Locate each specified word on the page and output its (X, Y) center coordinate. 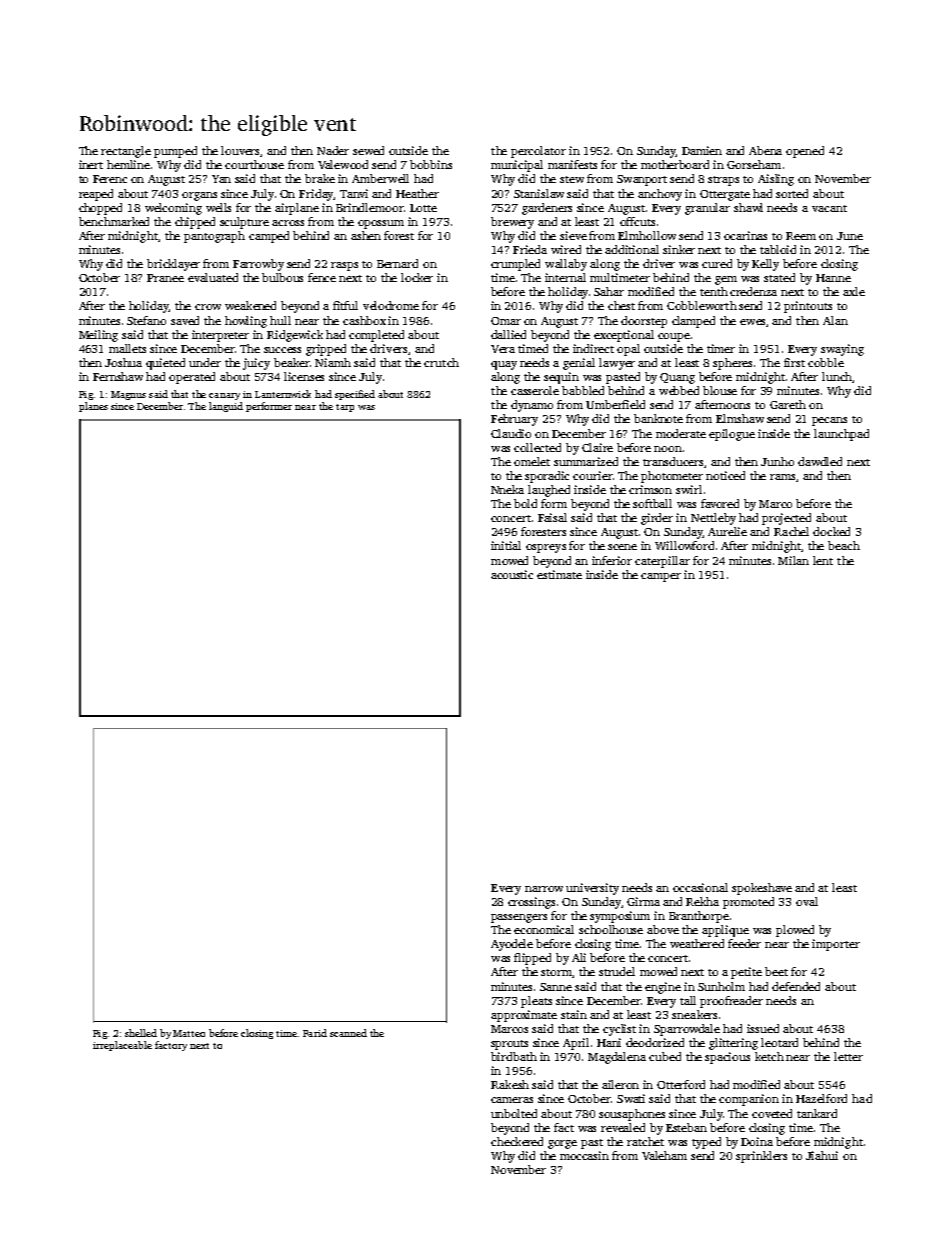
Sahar (609, 291)
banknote (658, 418)
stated (779, 277)
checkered (517, 1141)
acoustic (512, 574)
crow (208, 307)
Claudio (511, 433)
